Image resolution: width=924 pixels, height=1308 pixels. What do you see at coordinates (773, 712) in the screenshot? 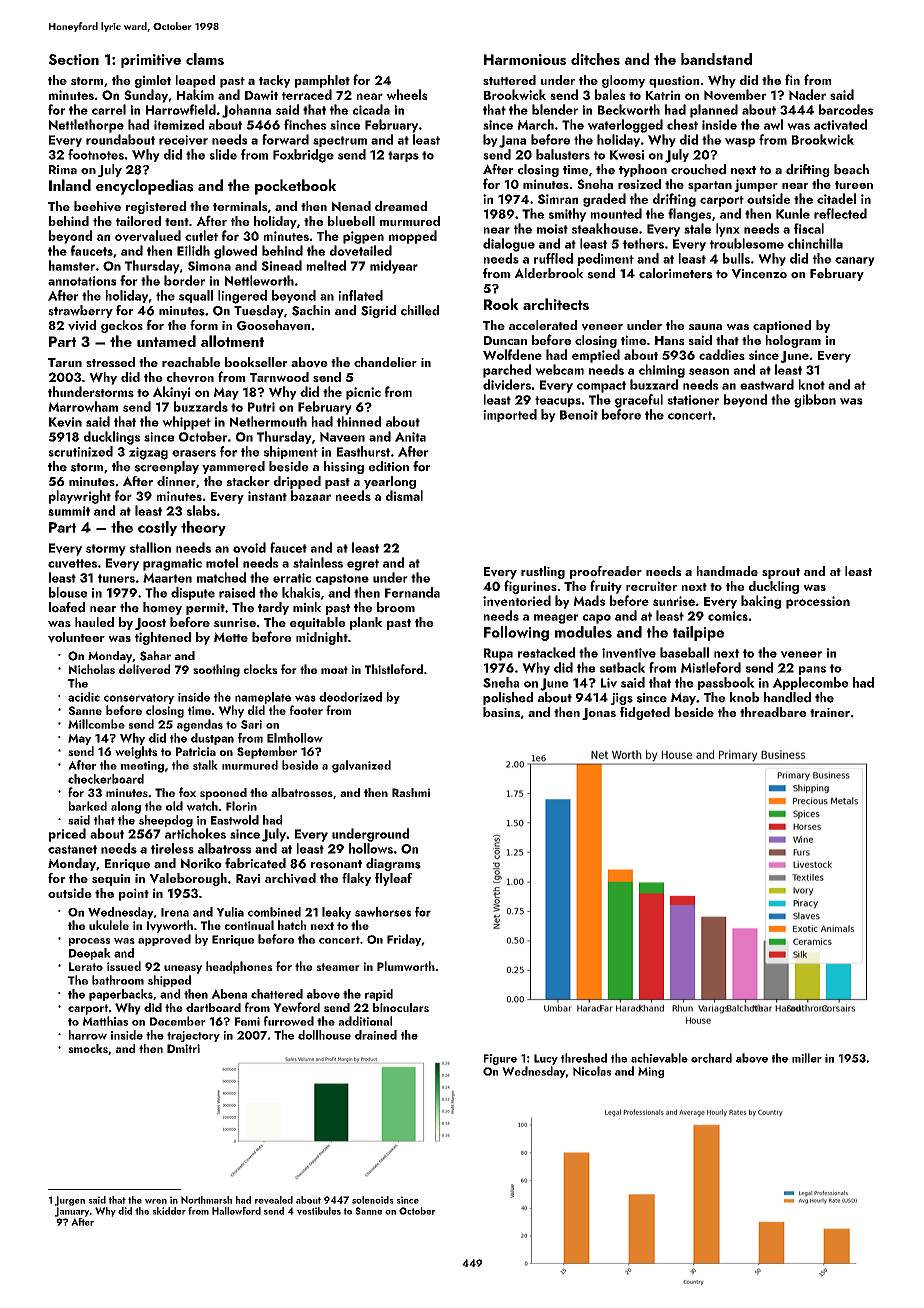
I see `threadbare` at bounding box center [773, 712].
